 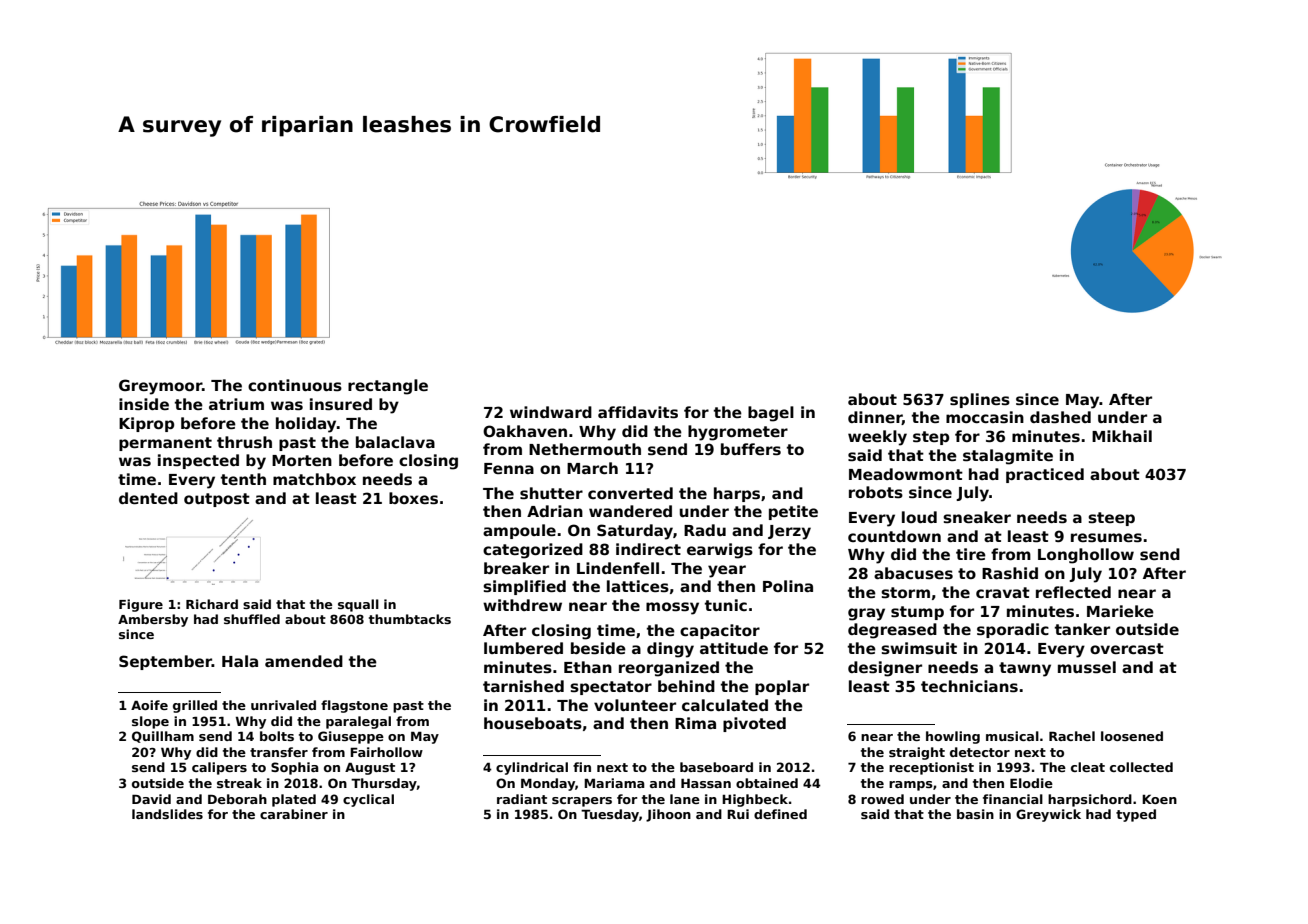 What do you see at coordinates (304, 661) in the screenshot?
I see `amended` at bounding box center [304, 661].
